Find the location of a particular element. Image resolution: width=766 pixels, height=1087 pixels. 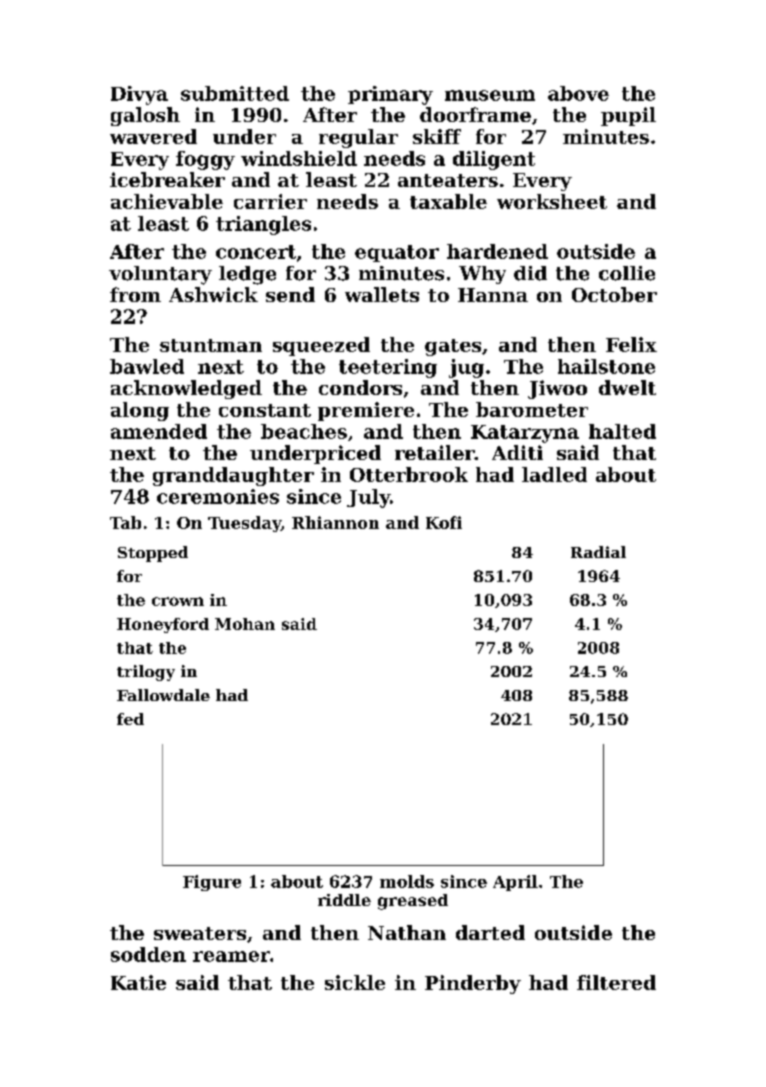

April is located at coordinates (515, 883).
